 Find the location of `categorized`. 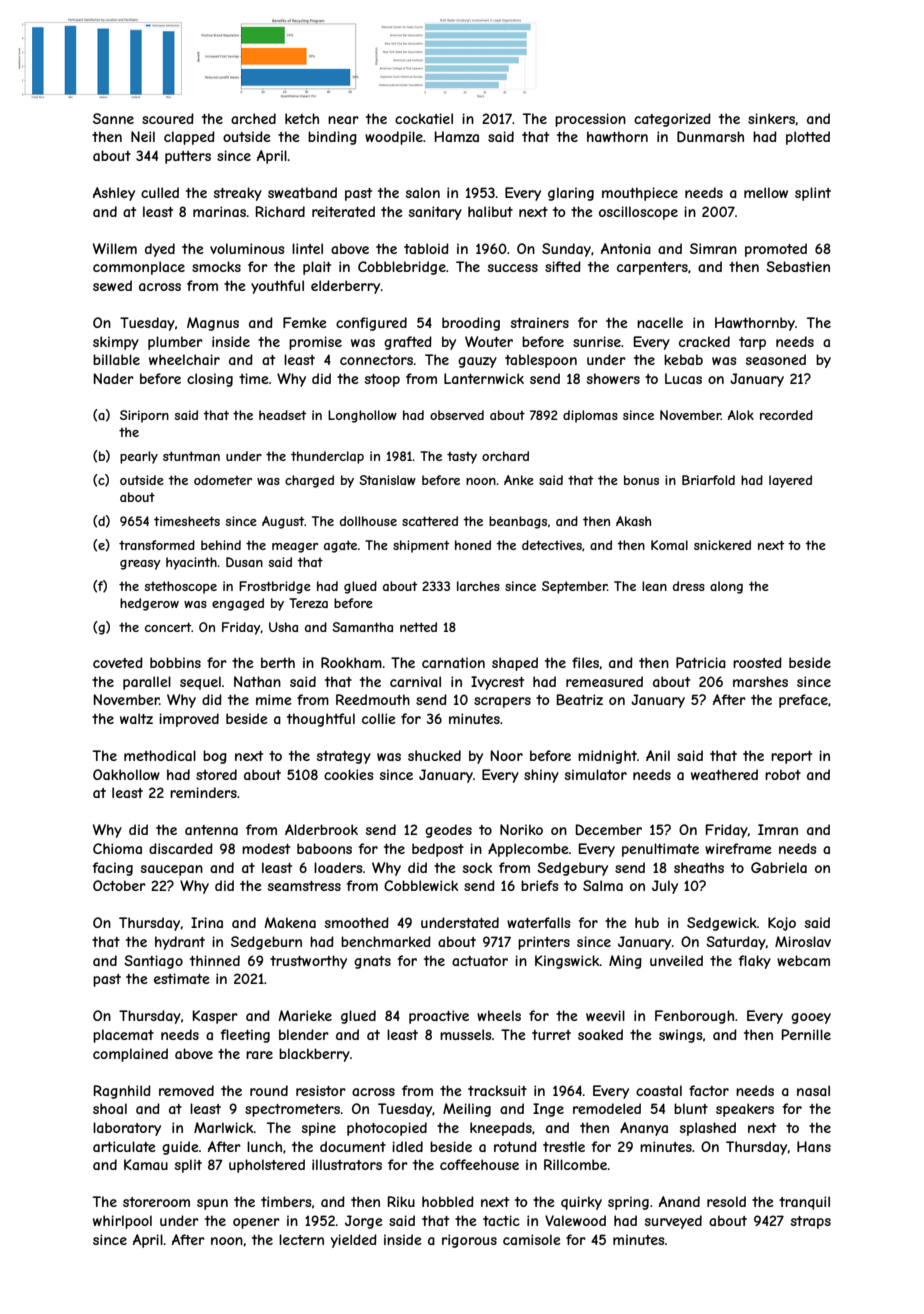

categorized is located at coordinates (672, 120).
